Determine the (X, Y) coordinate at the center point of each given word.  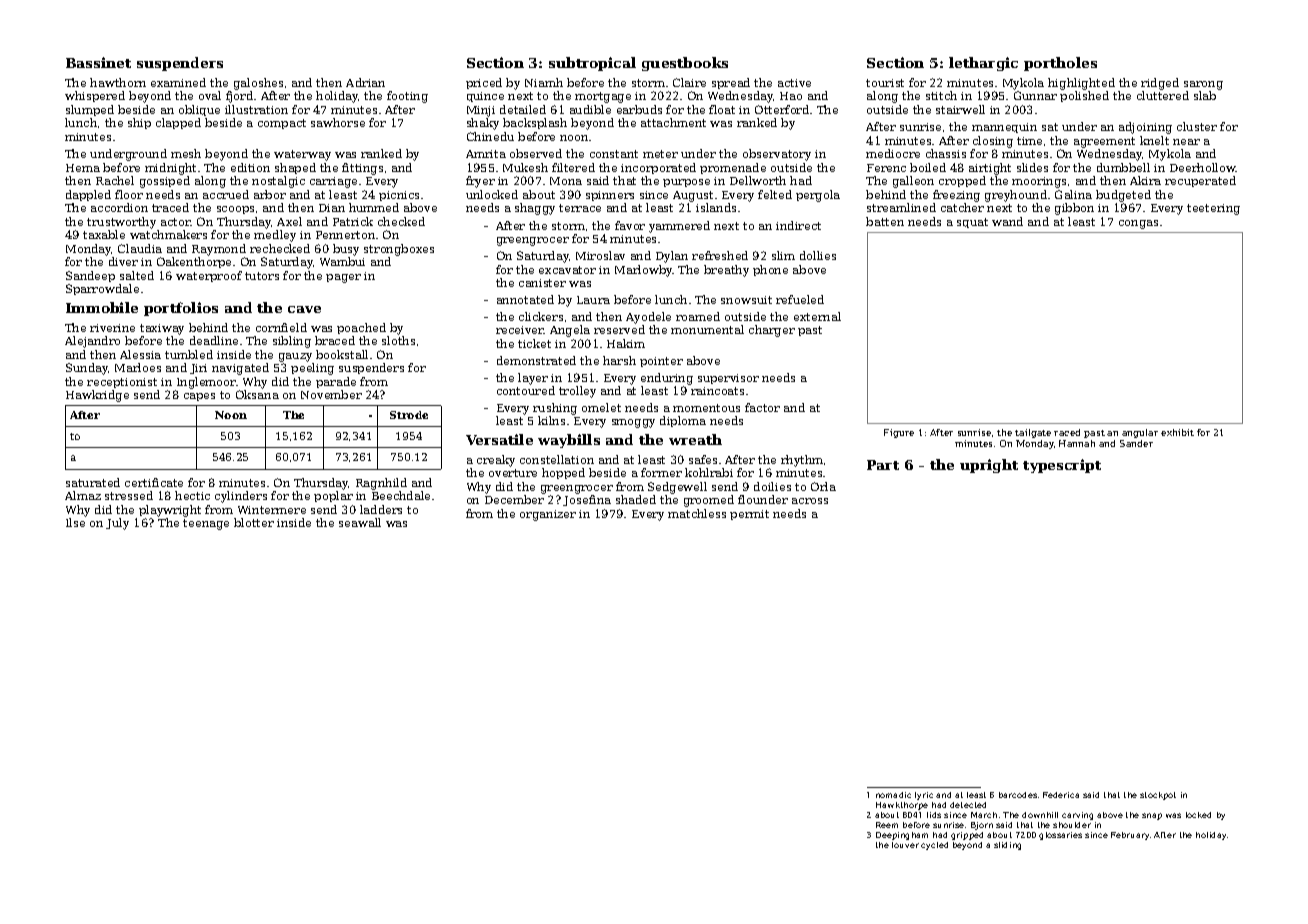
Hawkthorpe (902, 806)
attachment (673, 122)
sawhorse (338, 122)
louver (905, 845)
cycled (934, 846)
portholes (1060, 64)
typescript (1062, 466)
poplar (333, 496)
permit (749, 515)
